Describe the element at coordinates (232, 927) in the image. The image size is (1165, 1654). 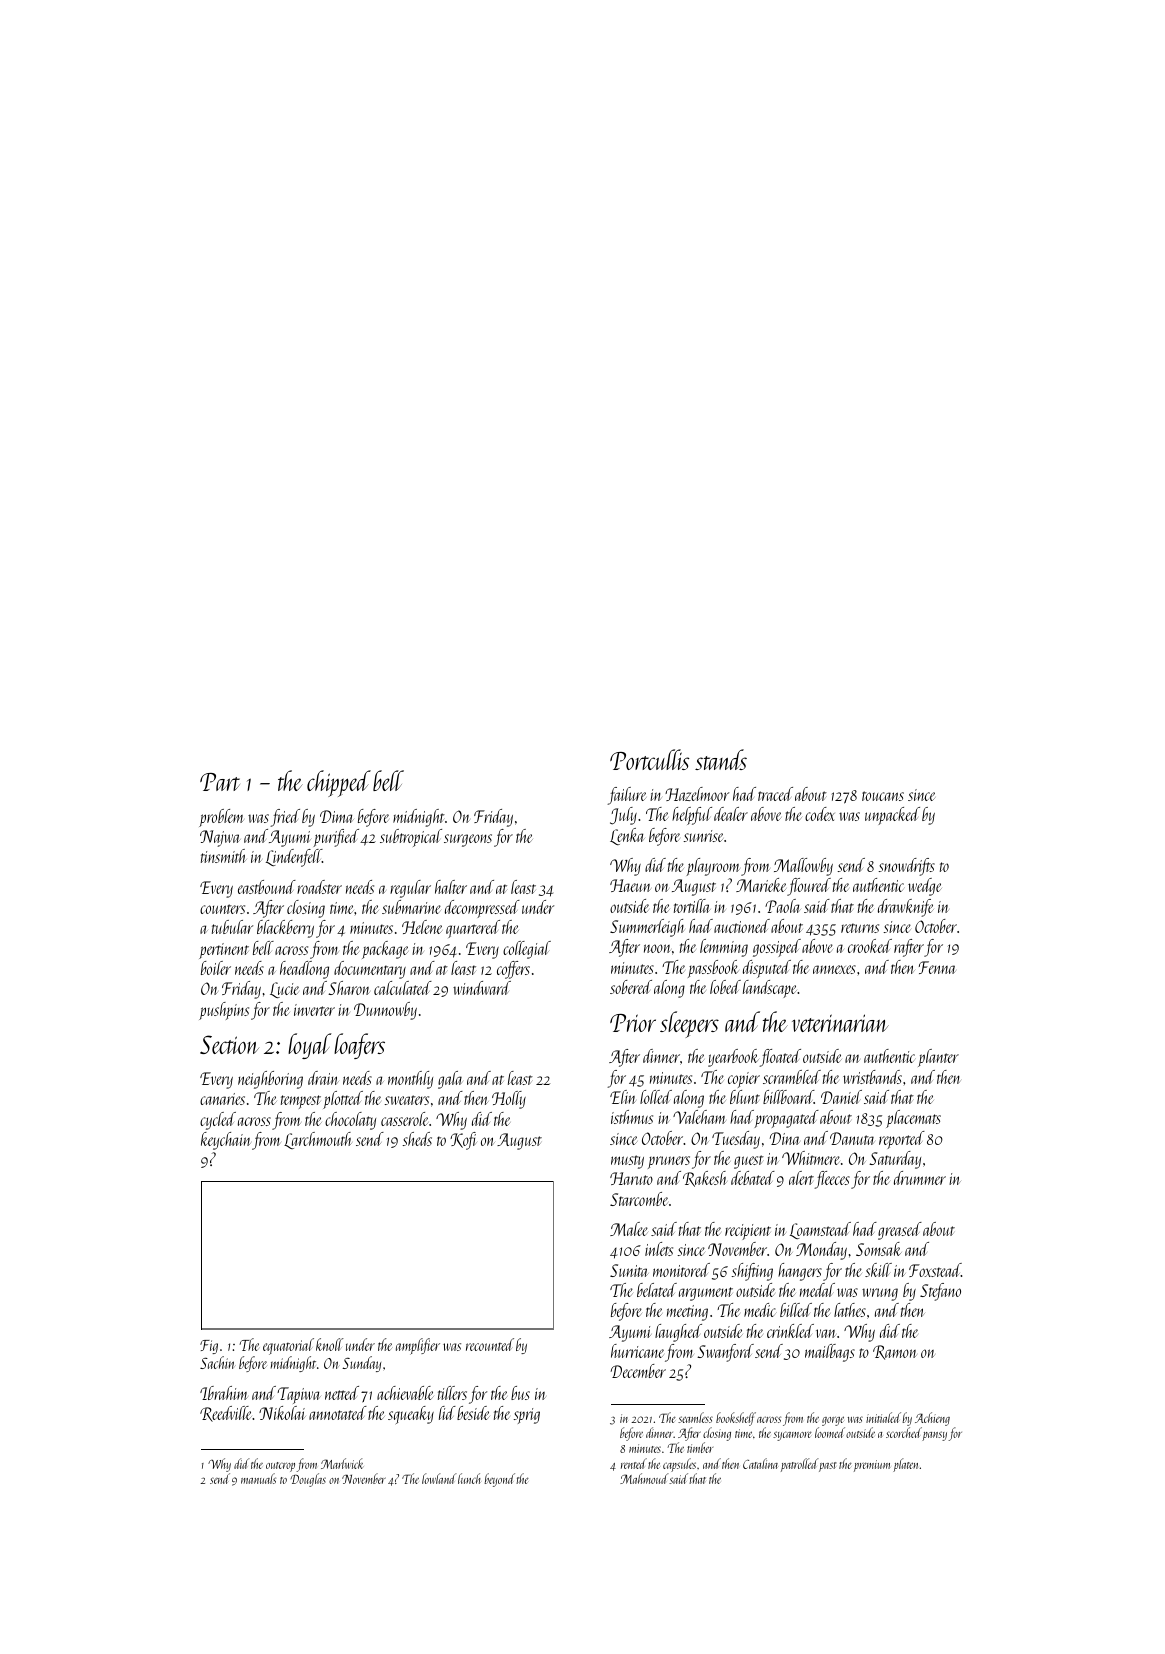
I see `tubular` at that location.
